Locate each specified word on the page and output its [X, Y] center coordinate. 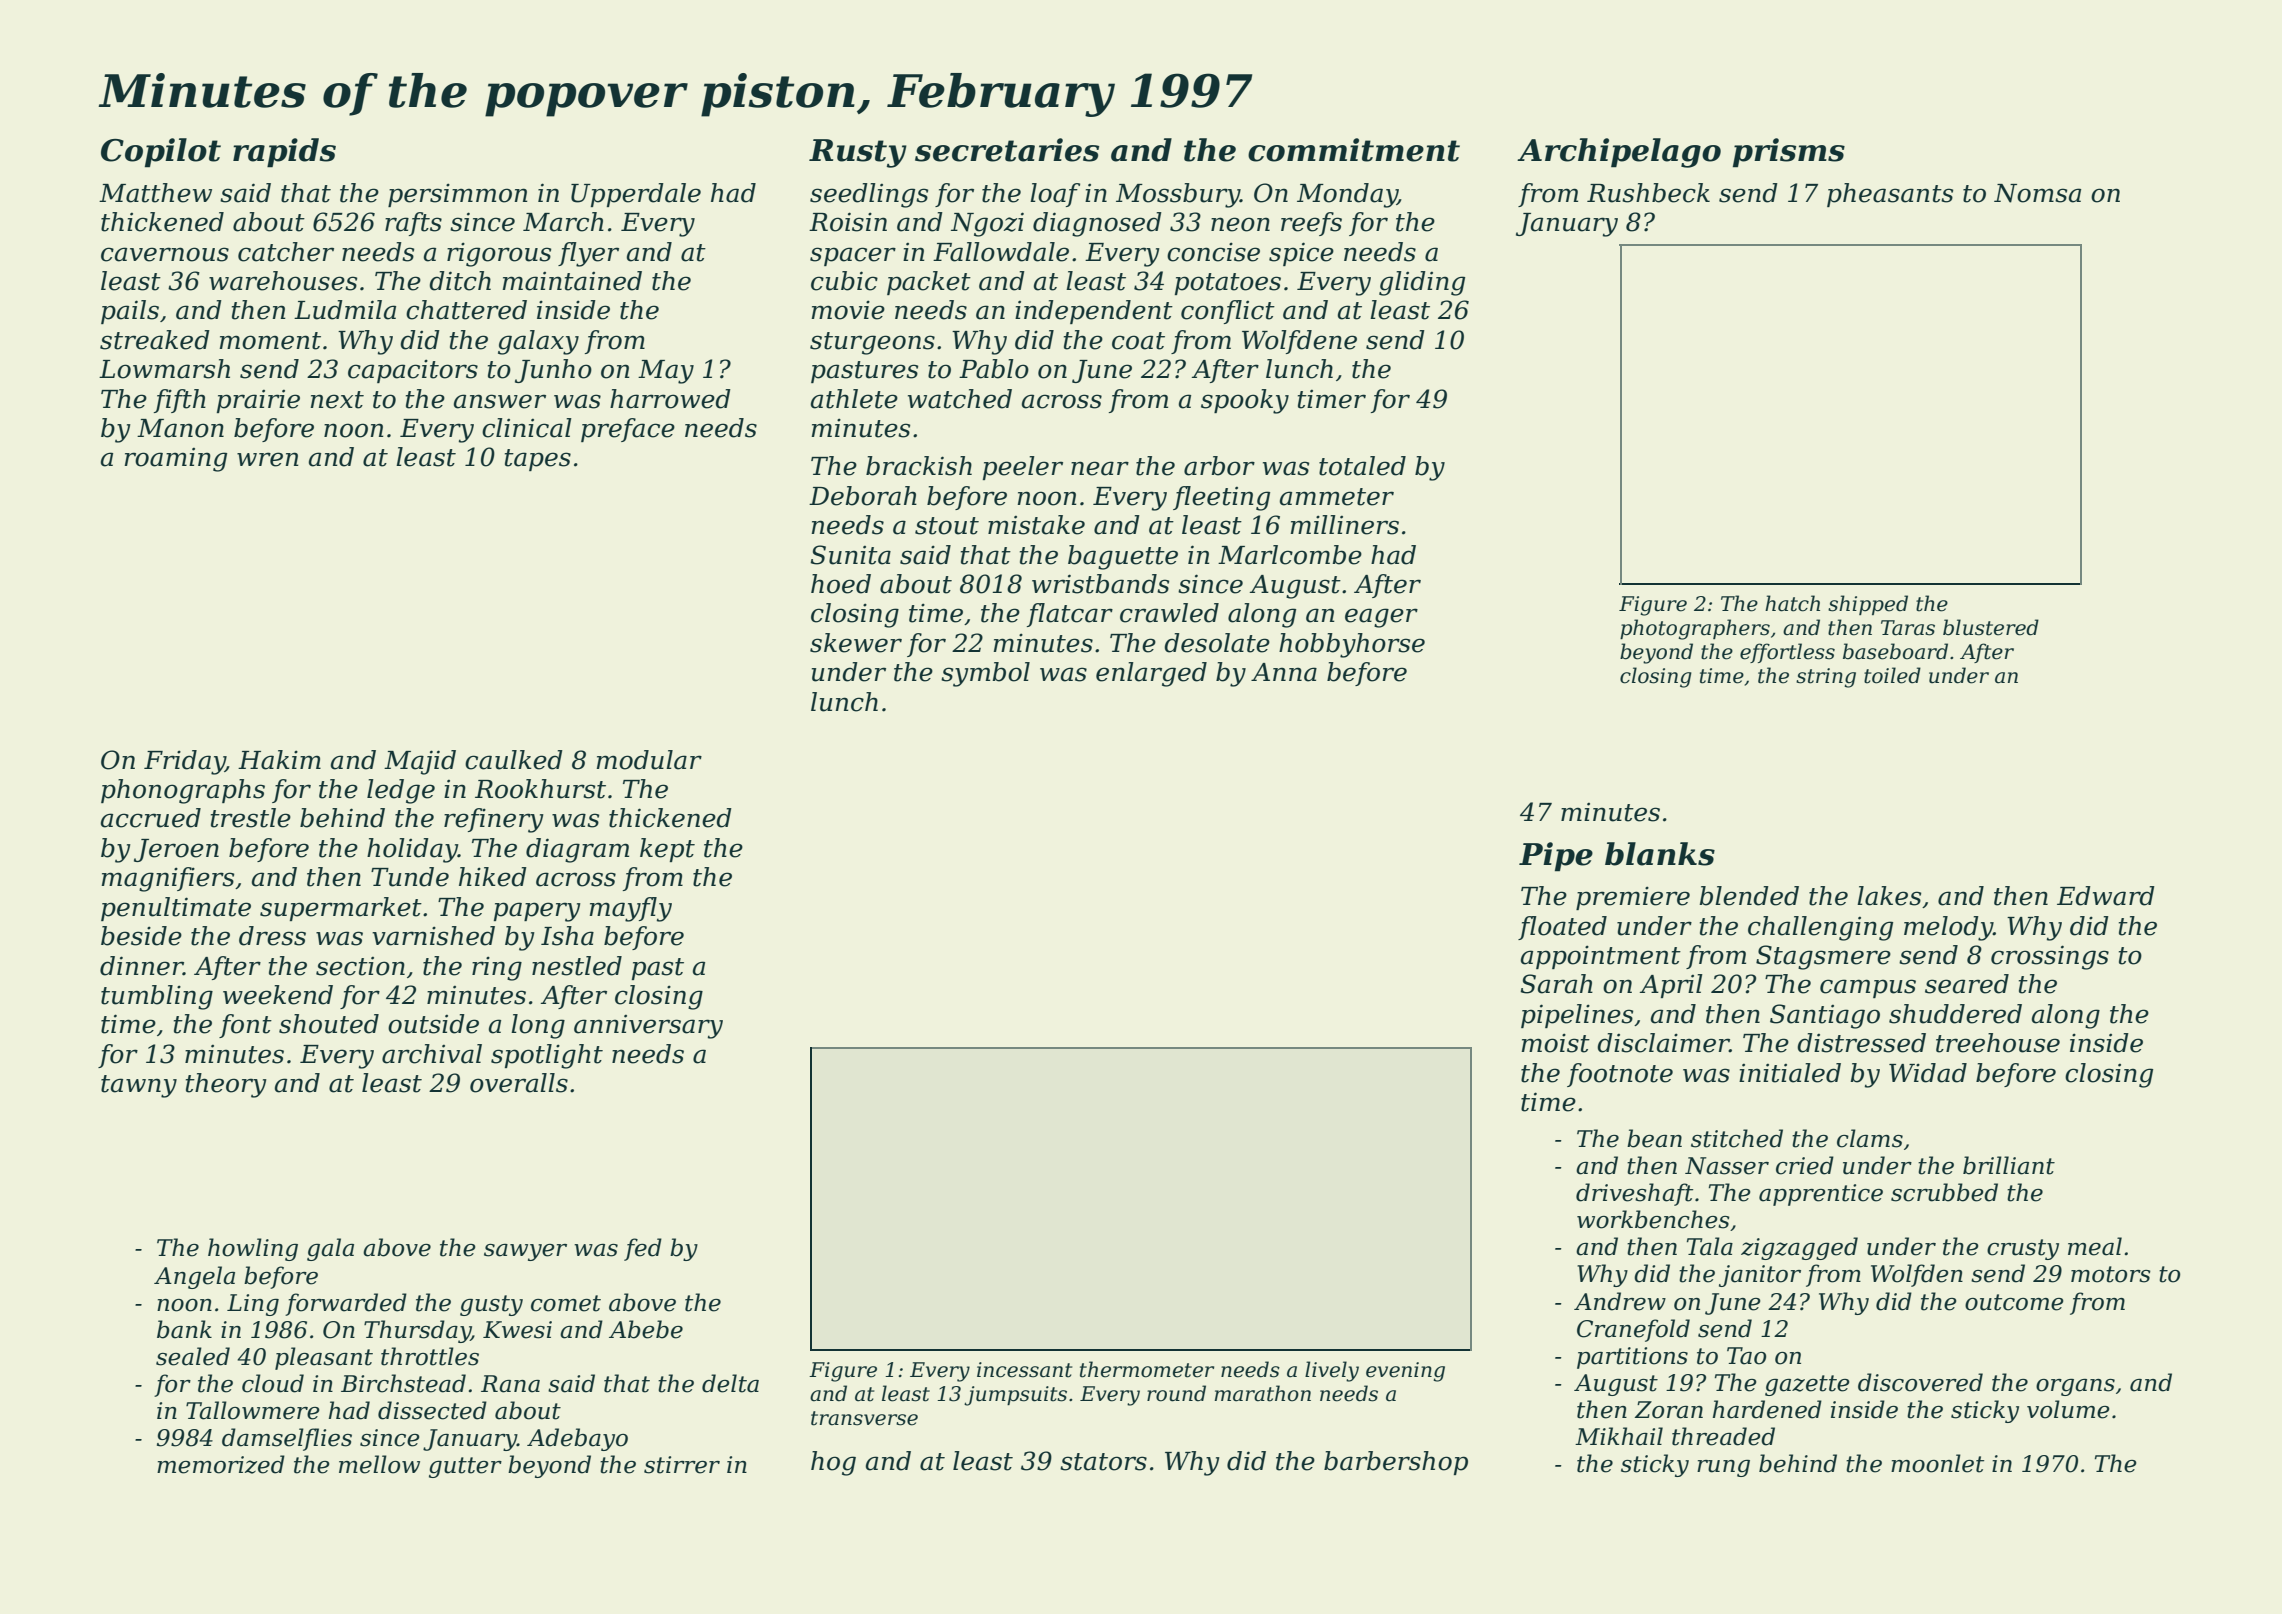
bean [1654, 1138]
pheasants [1890, 195]
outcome [2014, 1302]
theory [226, 1085]
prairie [258, 401]
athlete [854, 399]
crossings [2050, 957]
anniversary [648, 1027]
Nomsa [2037, 193]
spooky [1245, 401]
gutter [465, 1467]
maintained [572, 281]
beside [141, 936]
